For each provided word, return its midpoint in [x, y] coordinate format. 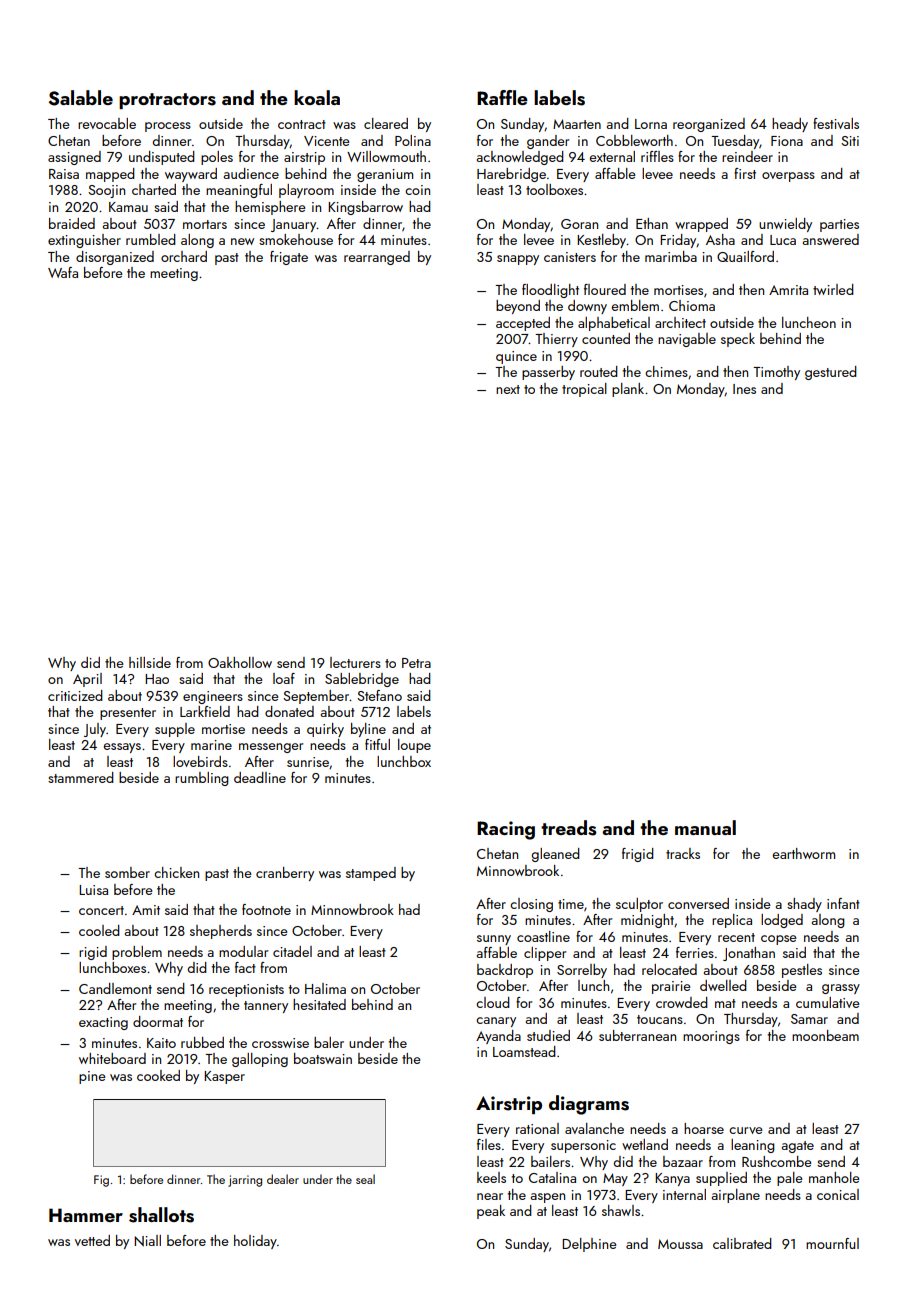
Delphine [589, 1245]
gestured [831, 373]
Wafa [63, 272]
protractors [167, 101]
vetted [92, 1240]
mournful [832, 1243]
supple [175, 730]
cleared [386, 123]
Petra [416, 663]
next [508, 389]
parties [839, 225]
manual [705, 827]
